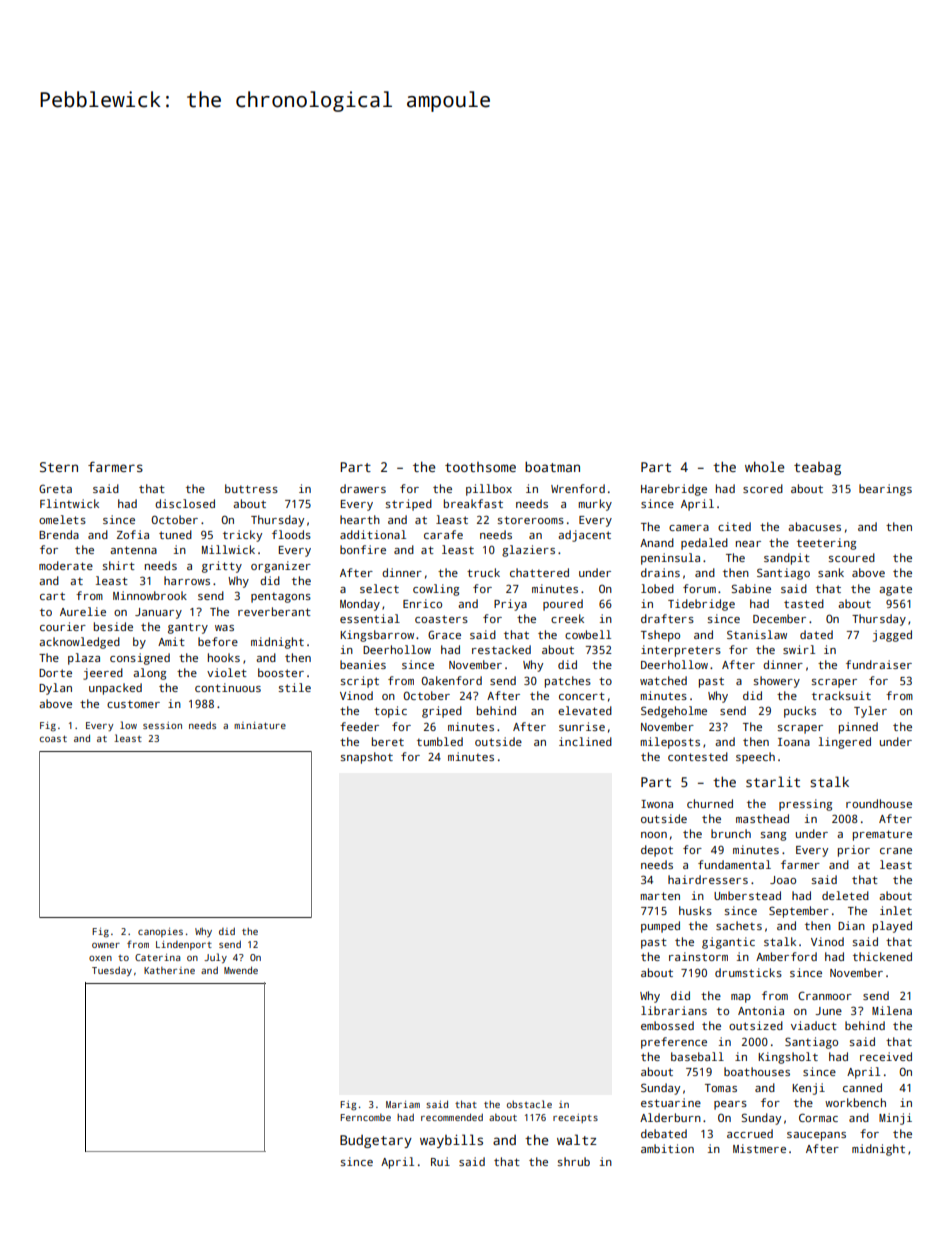 The width and height of the document is (952, 1233). What do you see at coordinates (773, 836) in the document?
I see `sang` at bounding box center [773, 836].
